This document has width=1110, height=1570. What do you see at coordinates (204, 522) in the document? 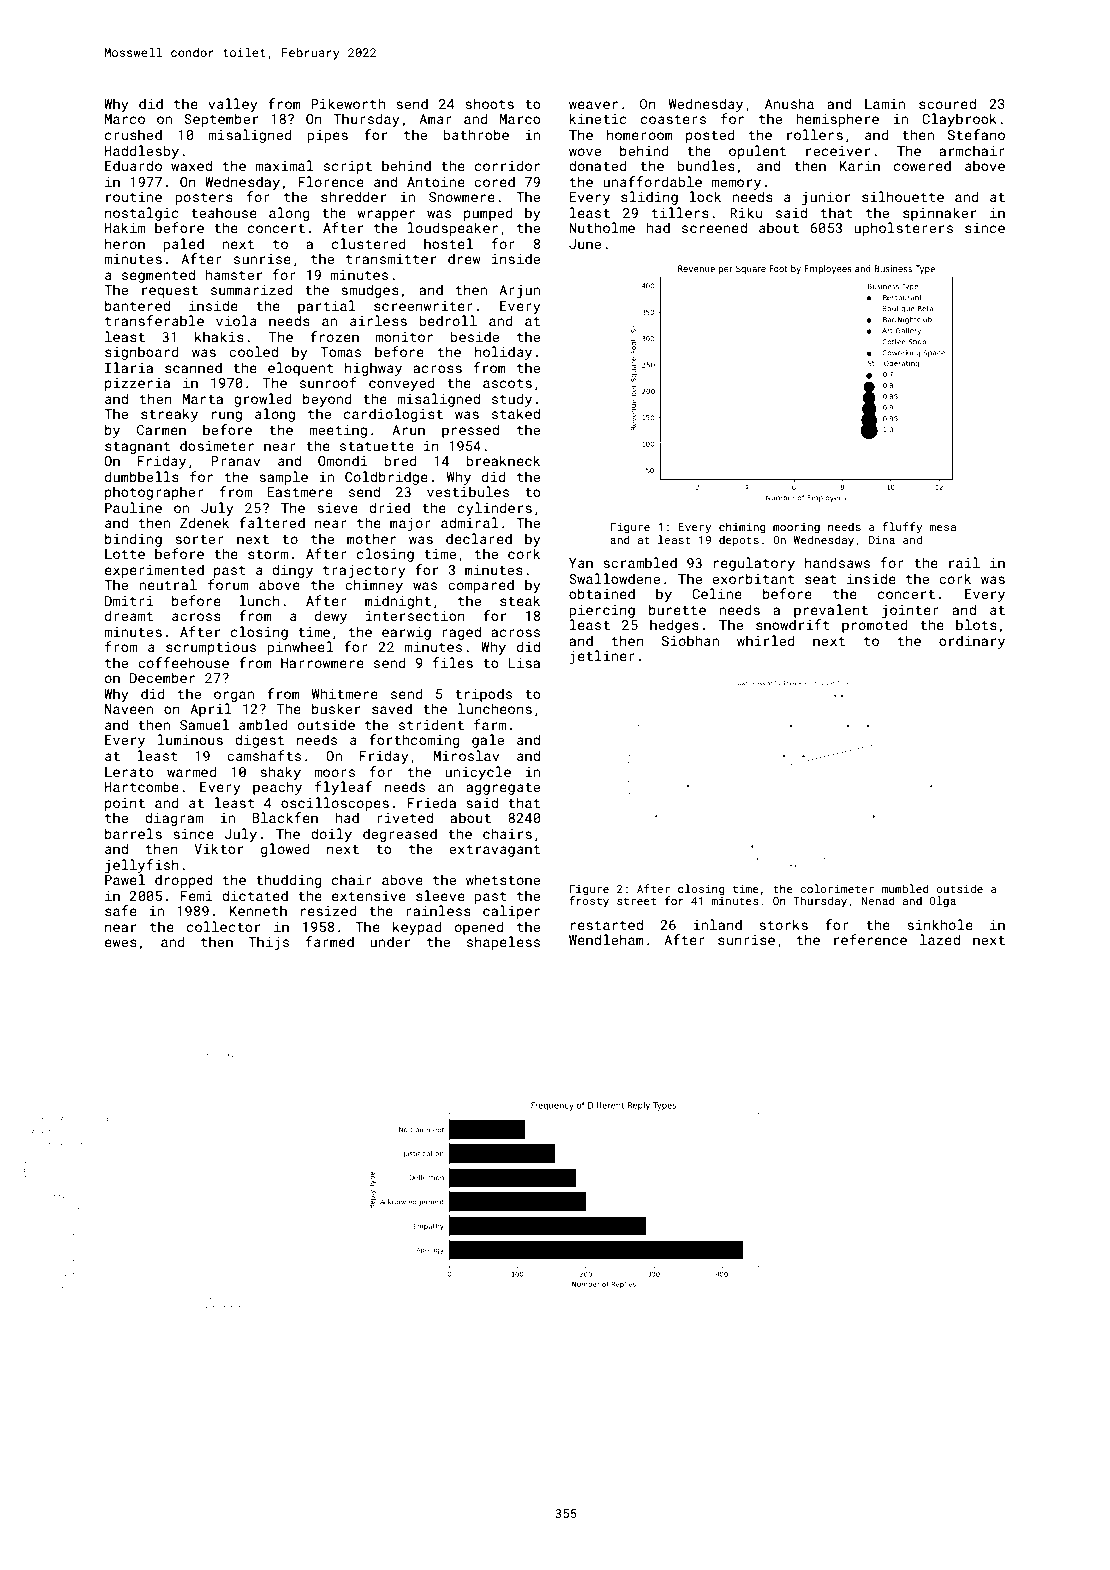
I see `Zdenek` at bounding box center [204, 522].
